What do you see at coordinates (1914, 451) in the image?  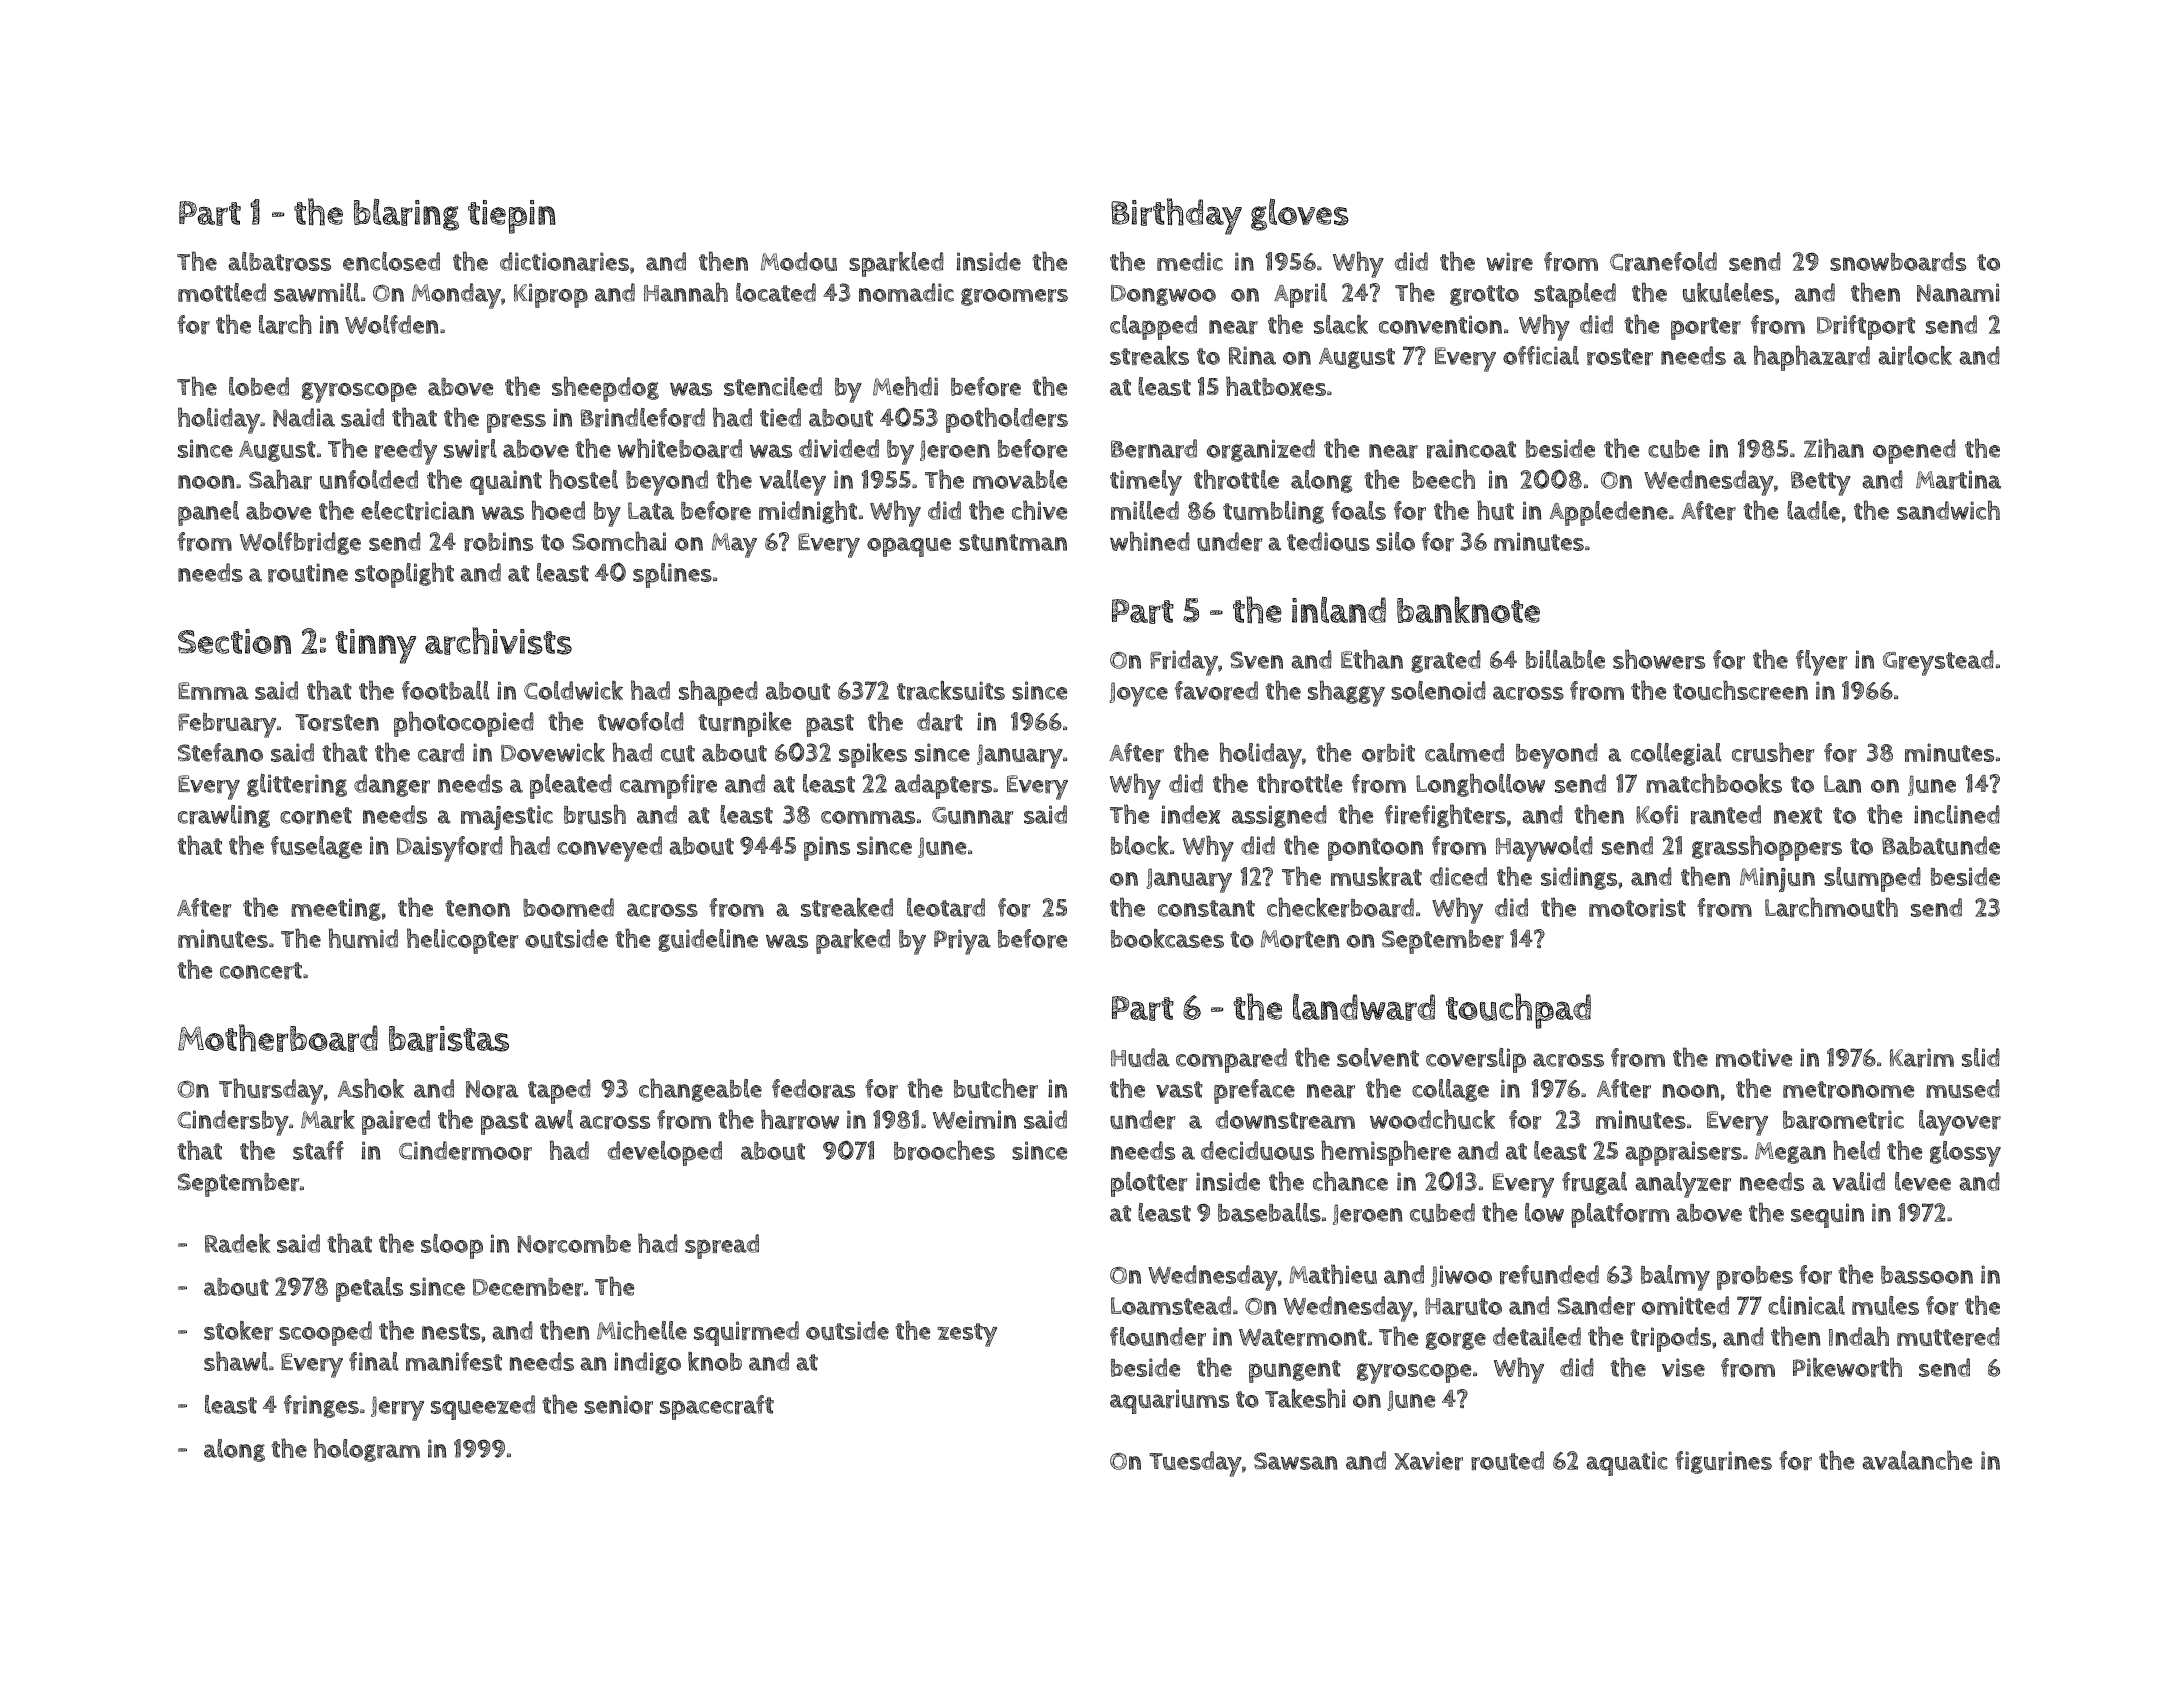 I see `opened` at bounding box center [1914, 451].
